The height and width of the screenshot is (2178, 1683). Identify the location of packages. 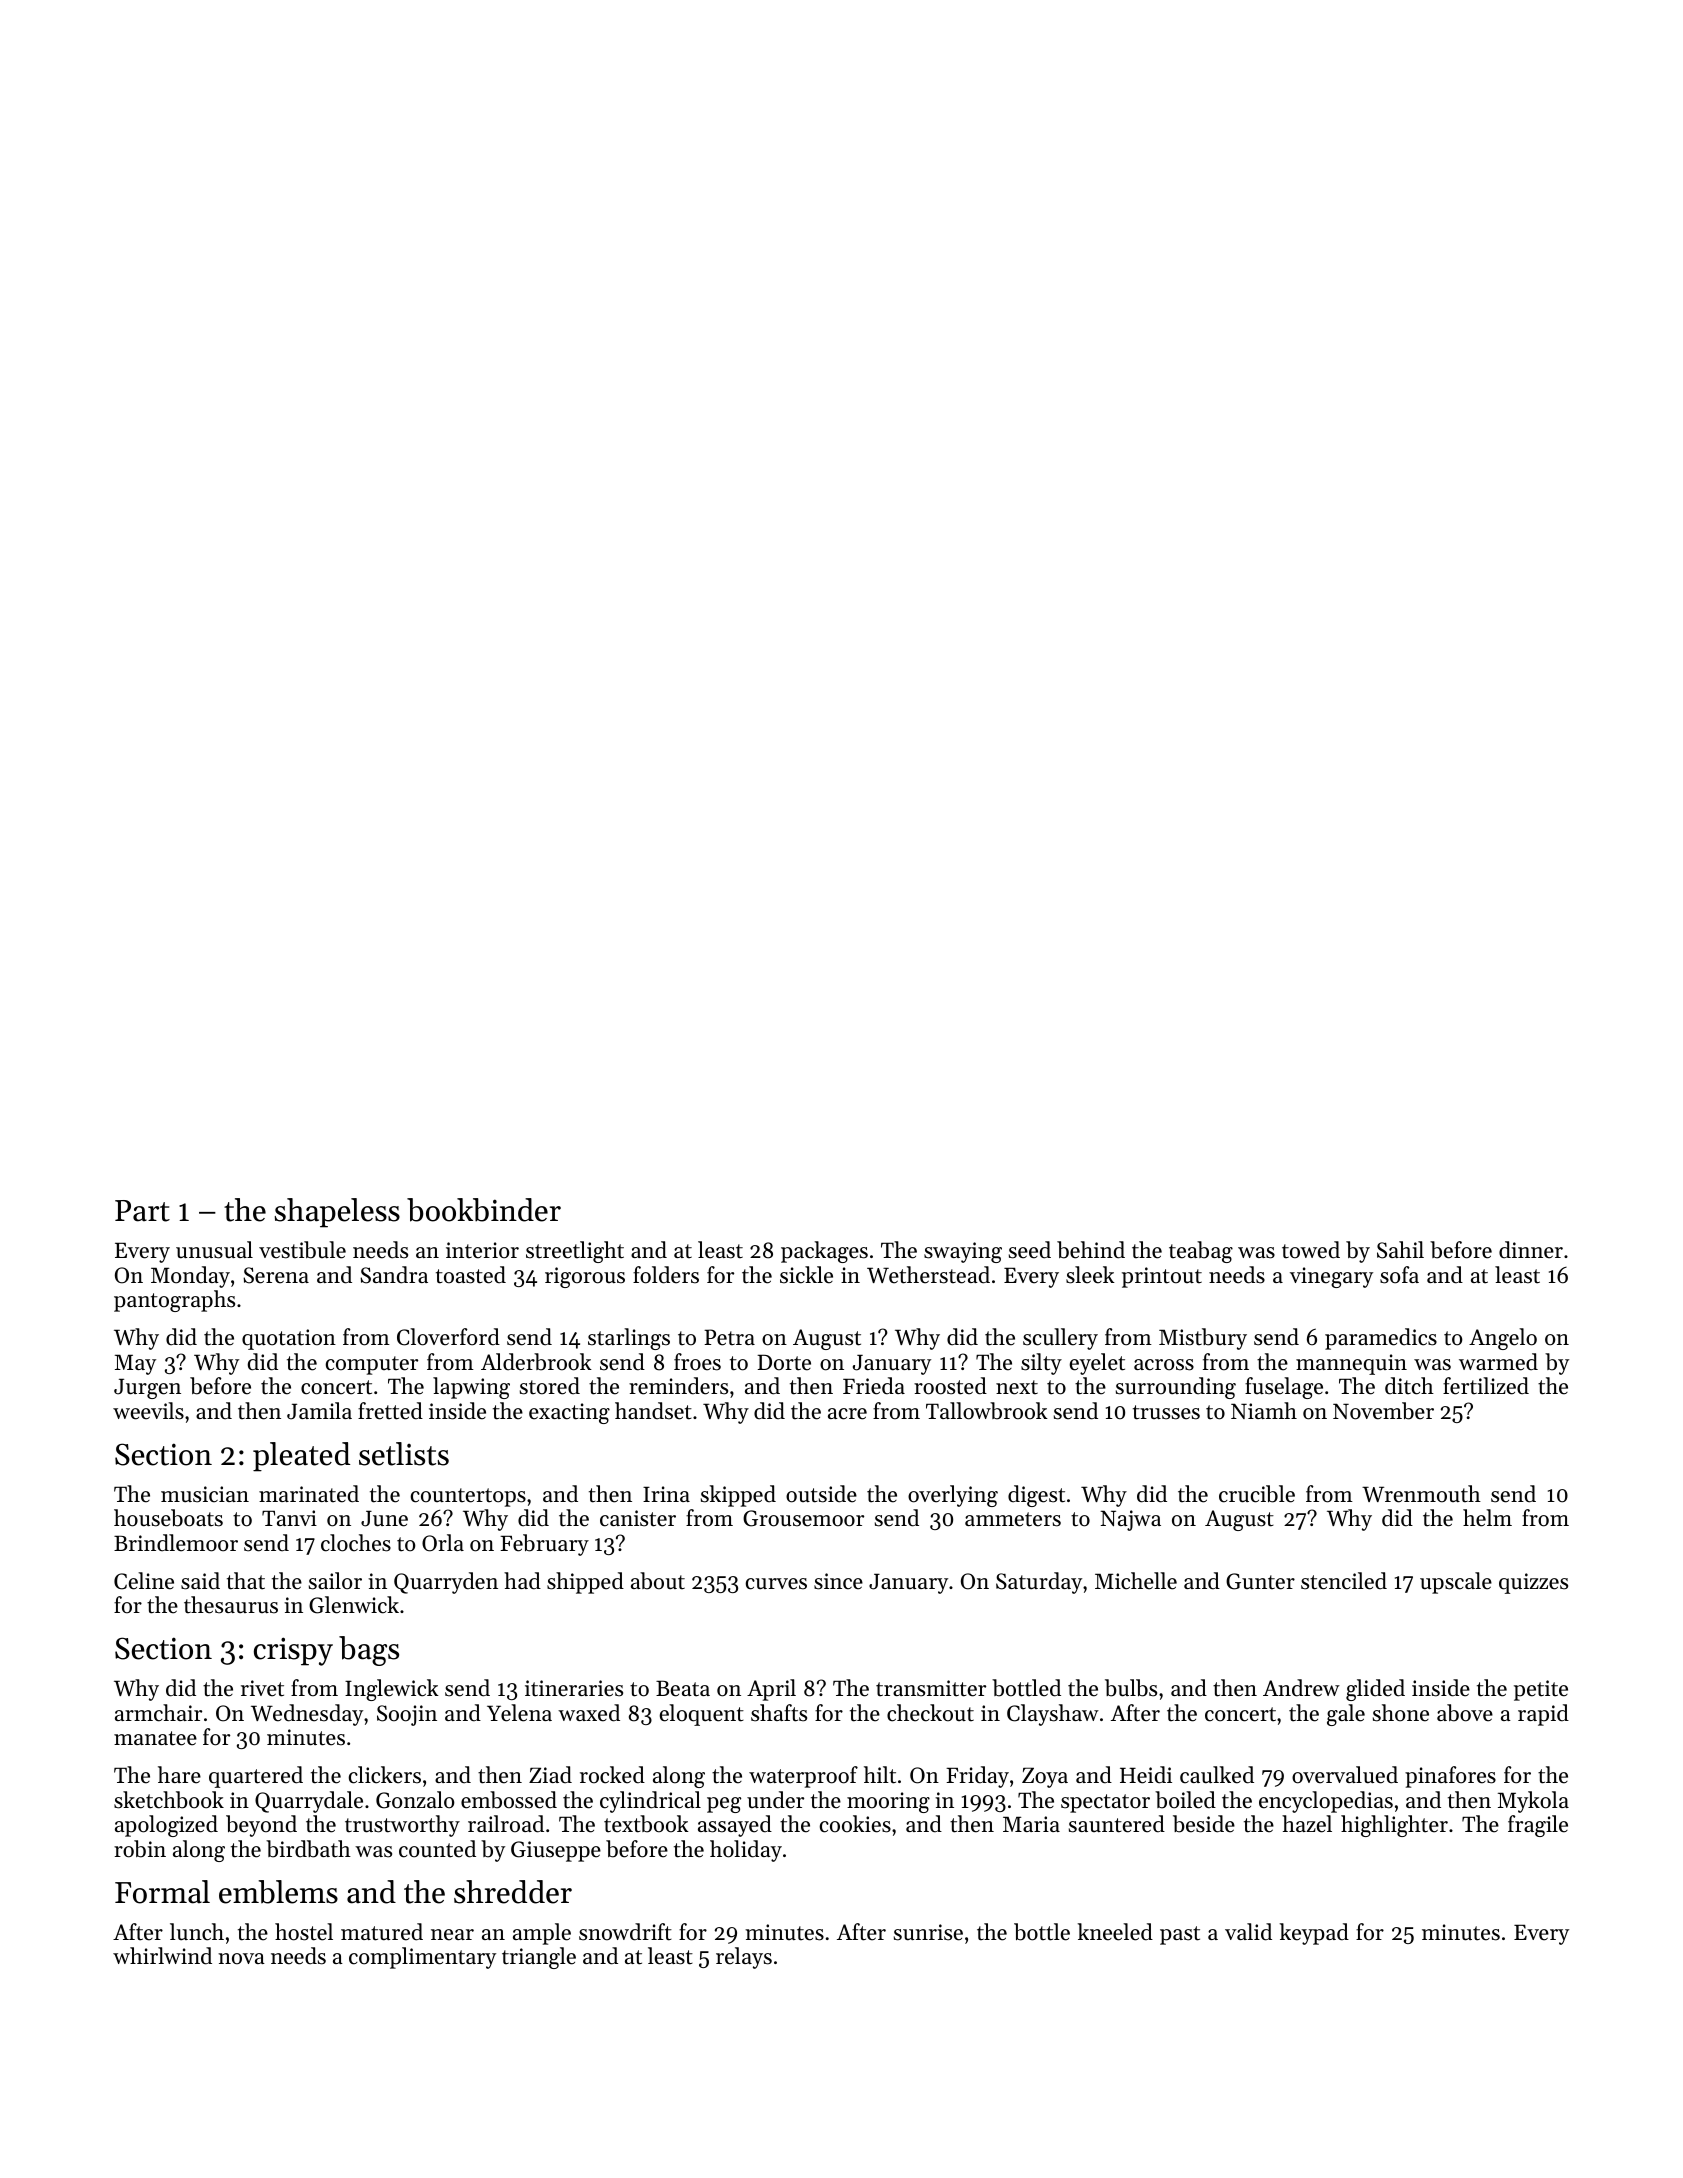
(824, 1252).
